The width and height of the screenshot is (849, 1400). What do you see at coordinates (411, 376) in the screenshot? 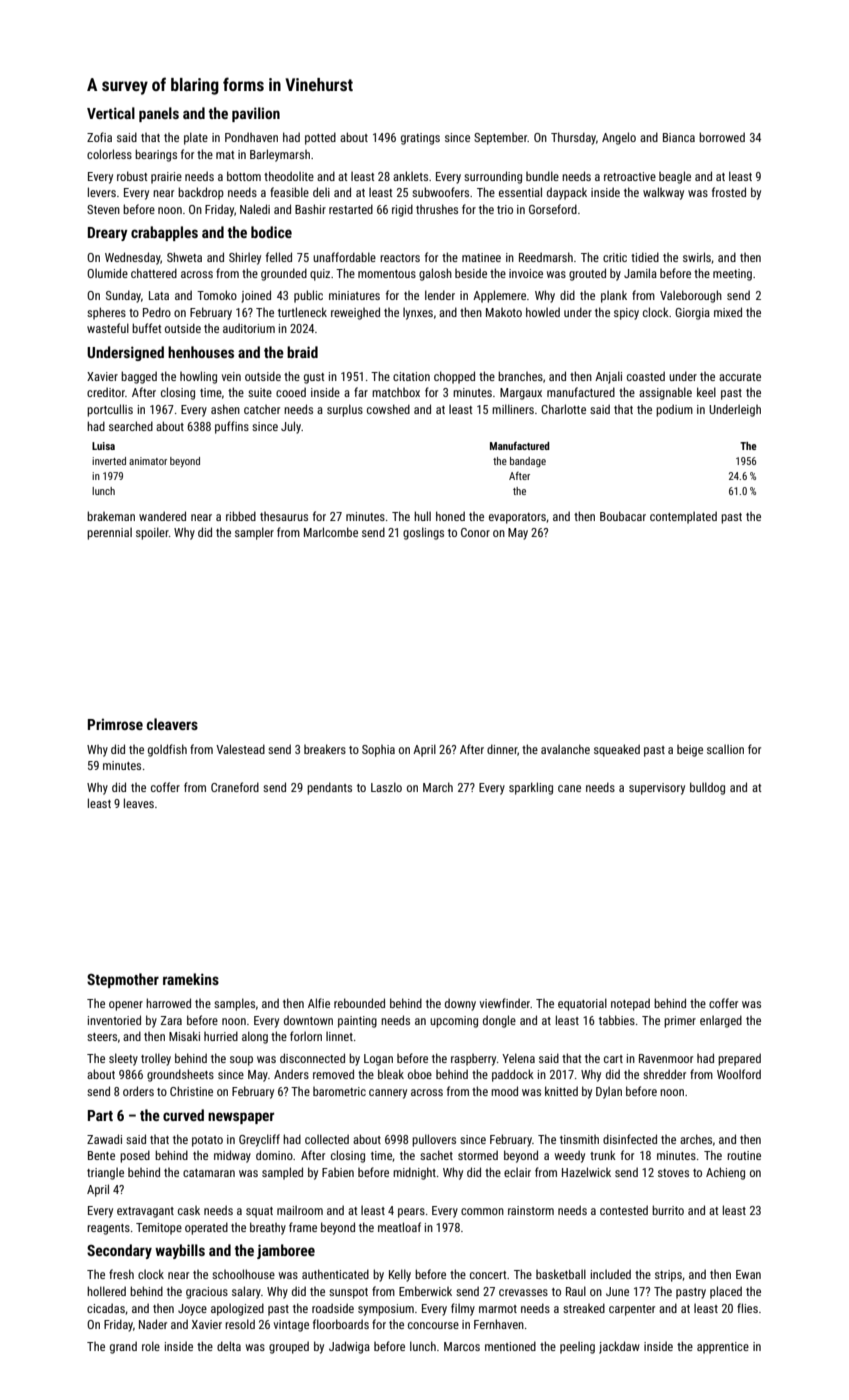
I see `citation` at bounding box center [411, 376].
